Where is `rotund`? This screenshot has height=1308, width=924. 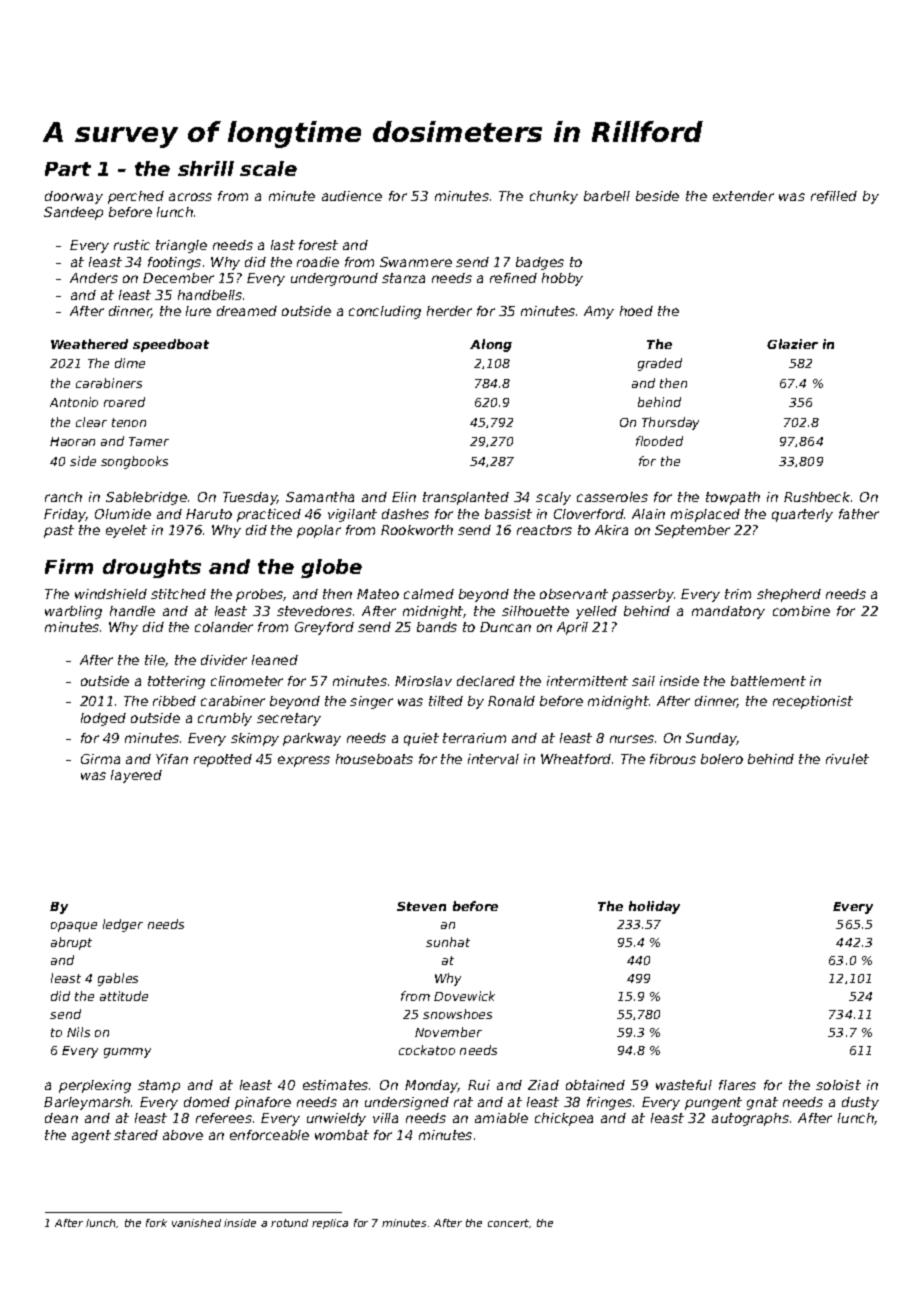
rotund is located at coordinates (289, 1223).
